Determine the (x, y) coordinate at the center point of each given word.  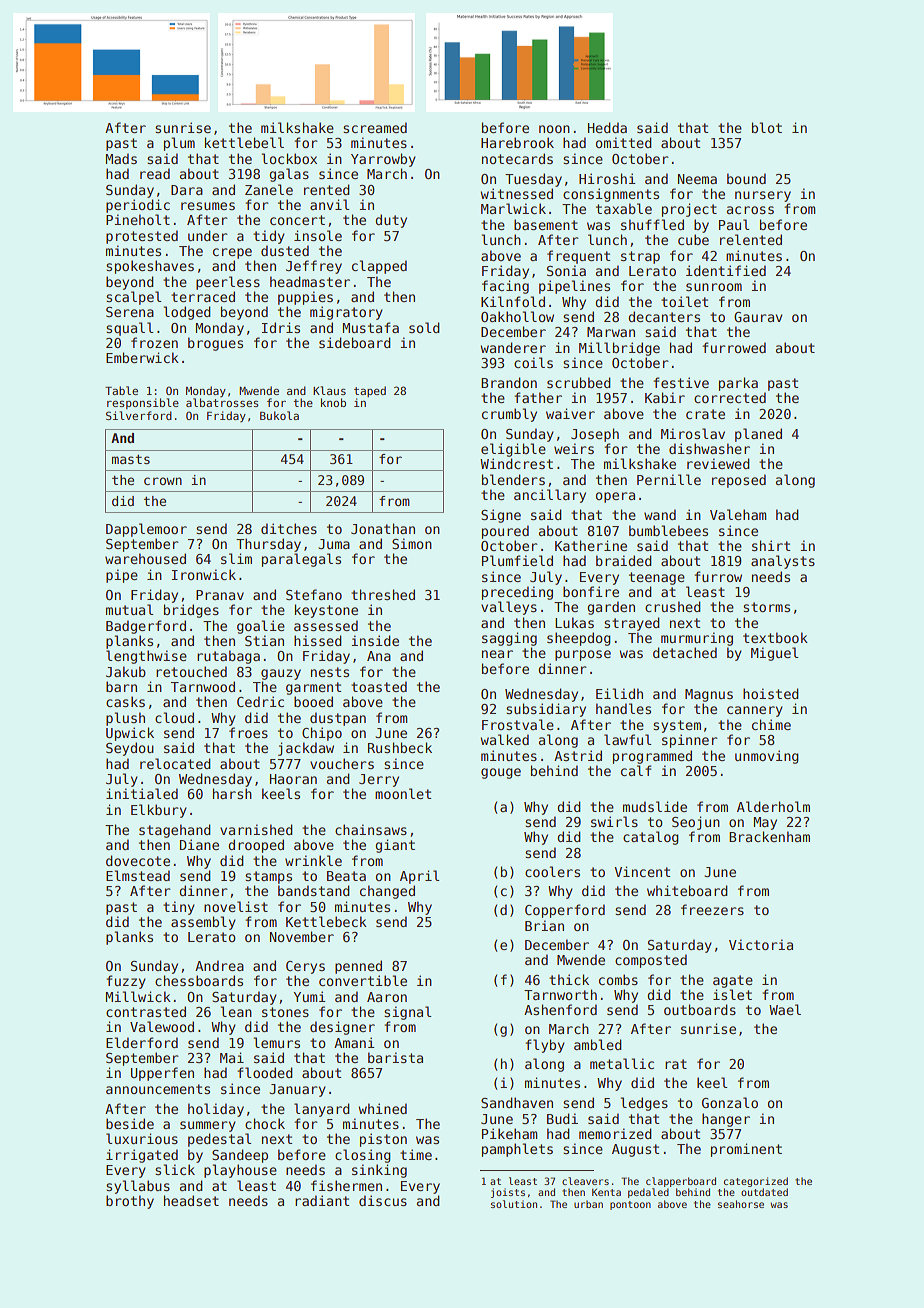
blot (767, 127)
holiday (216, 1110)
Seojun (696, 823)
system (677, 726)
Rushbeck (400, 747)
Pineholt (138, 219)
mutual (129, 609)
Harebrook (517, 142)
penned (358, 967)
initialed (142, 793)
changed (387, 892)
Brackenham (769, 836)
